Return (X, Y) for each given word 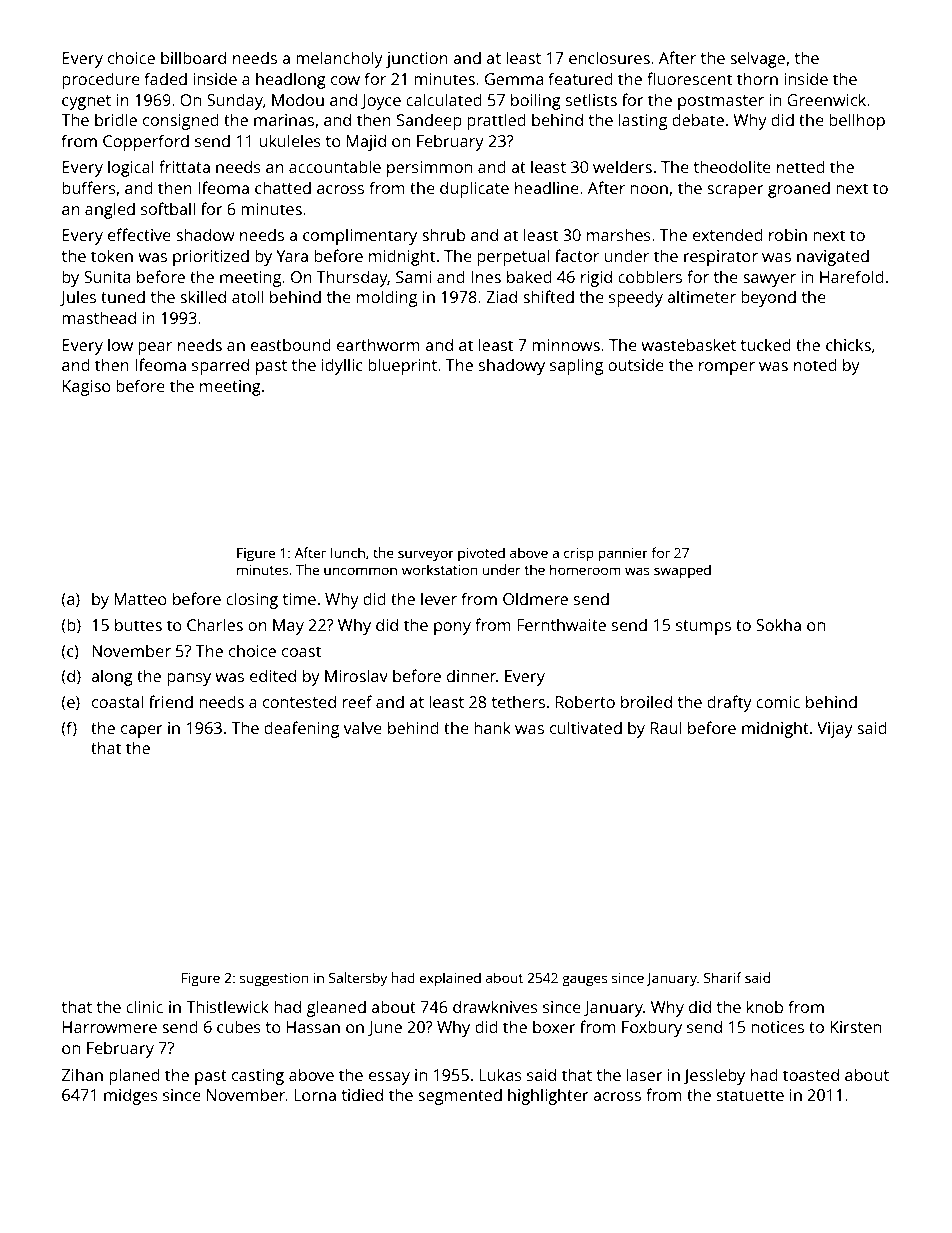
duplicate (474, 189)
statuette (750, 1095)
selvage (757, 59)
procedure (101, 80)
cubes (239, 1026)
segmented (460, 1096)
